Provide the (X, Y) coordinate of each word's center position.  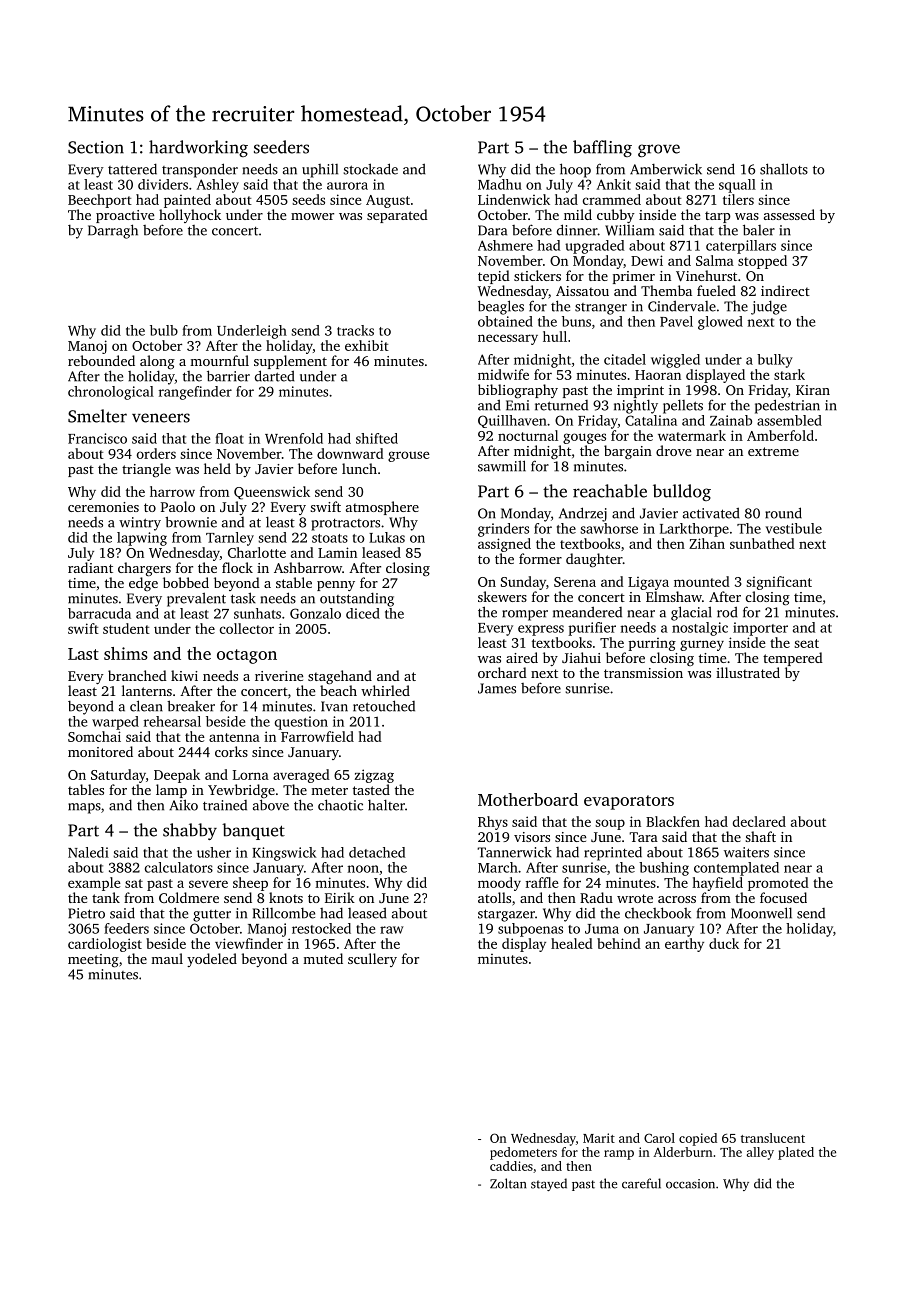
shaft (760, 836)
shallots (784, 169)
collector (247, 628)
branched (137, 675)
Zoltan (508, 1183)
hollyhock (190, 216)
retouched (384, 706)
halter (386, 805)
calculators (179, 867)
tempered (793, 659)
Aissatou (582, 291)
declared (759, 821)
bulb (164, 330)
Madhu (500, 184)
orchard (502, 672)
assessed (789, 214)
